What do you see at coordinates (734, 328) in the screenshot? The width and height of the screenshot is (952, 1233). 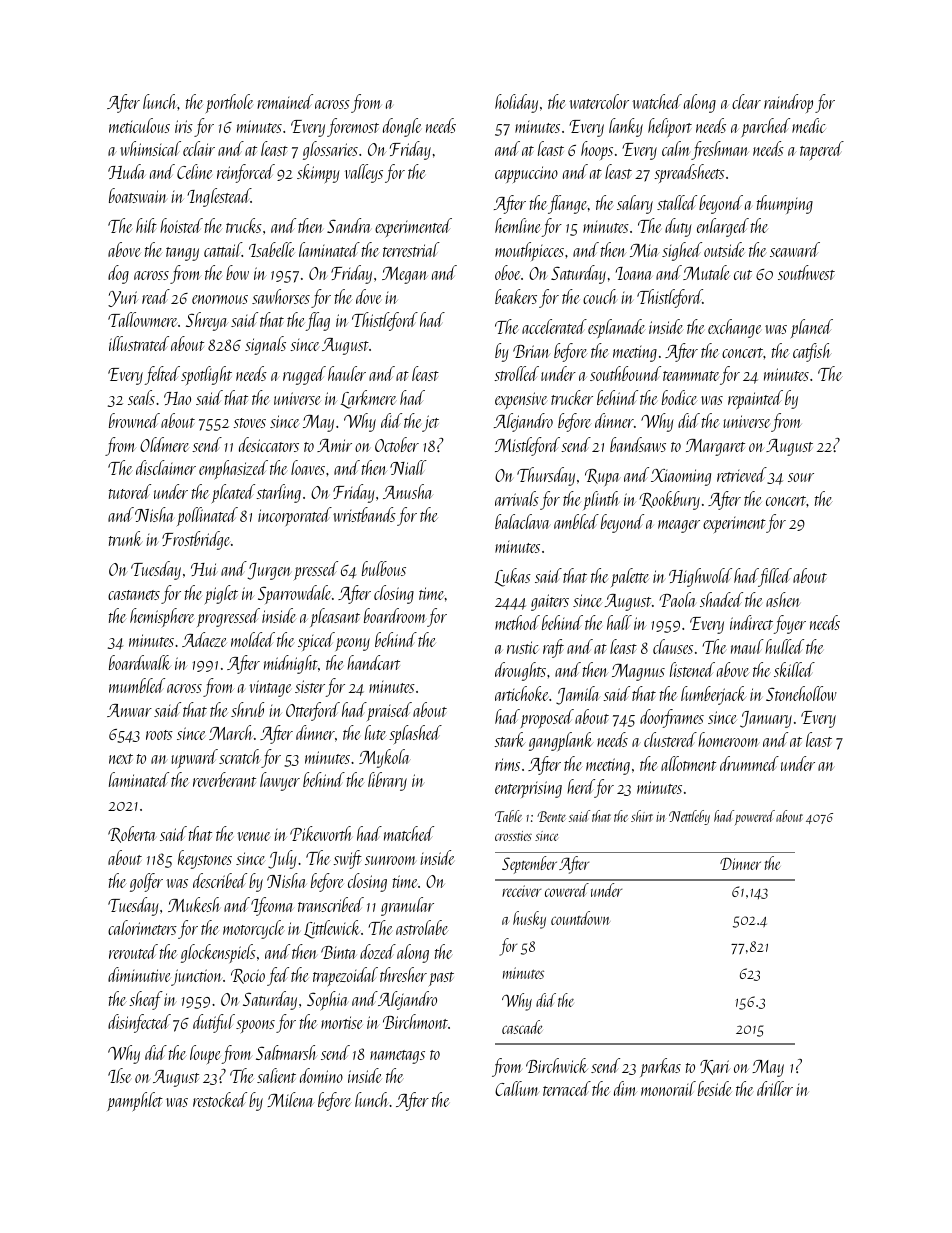 I see `exchange` at bounding box center [734, 328].
